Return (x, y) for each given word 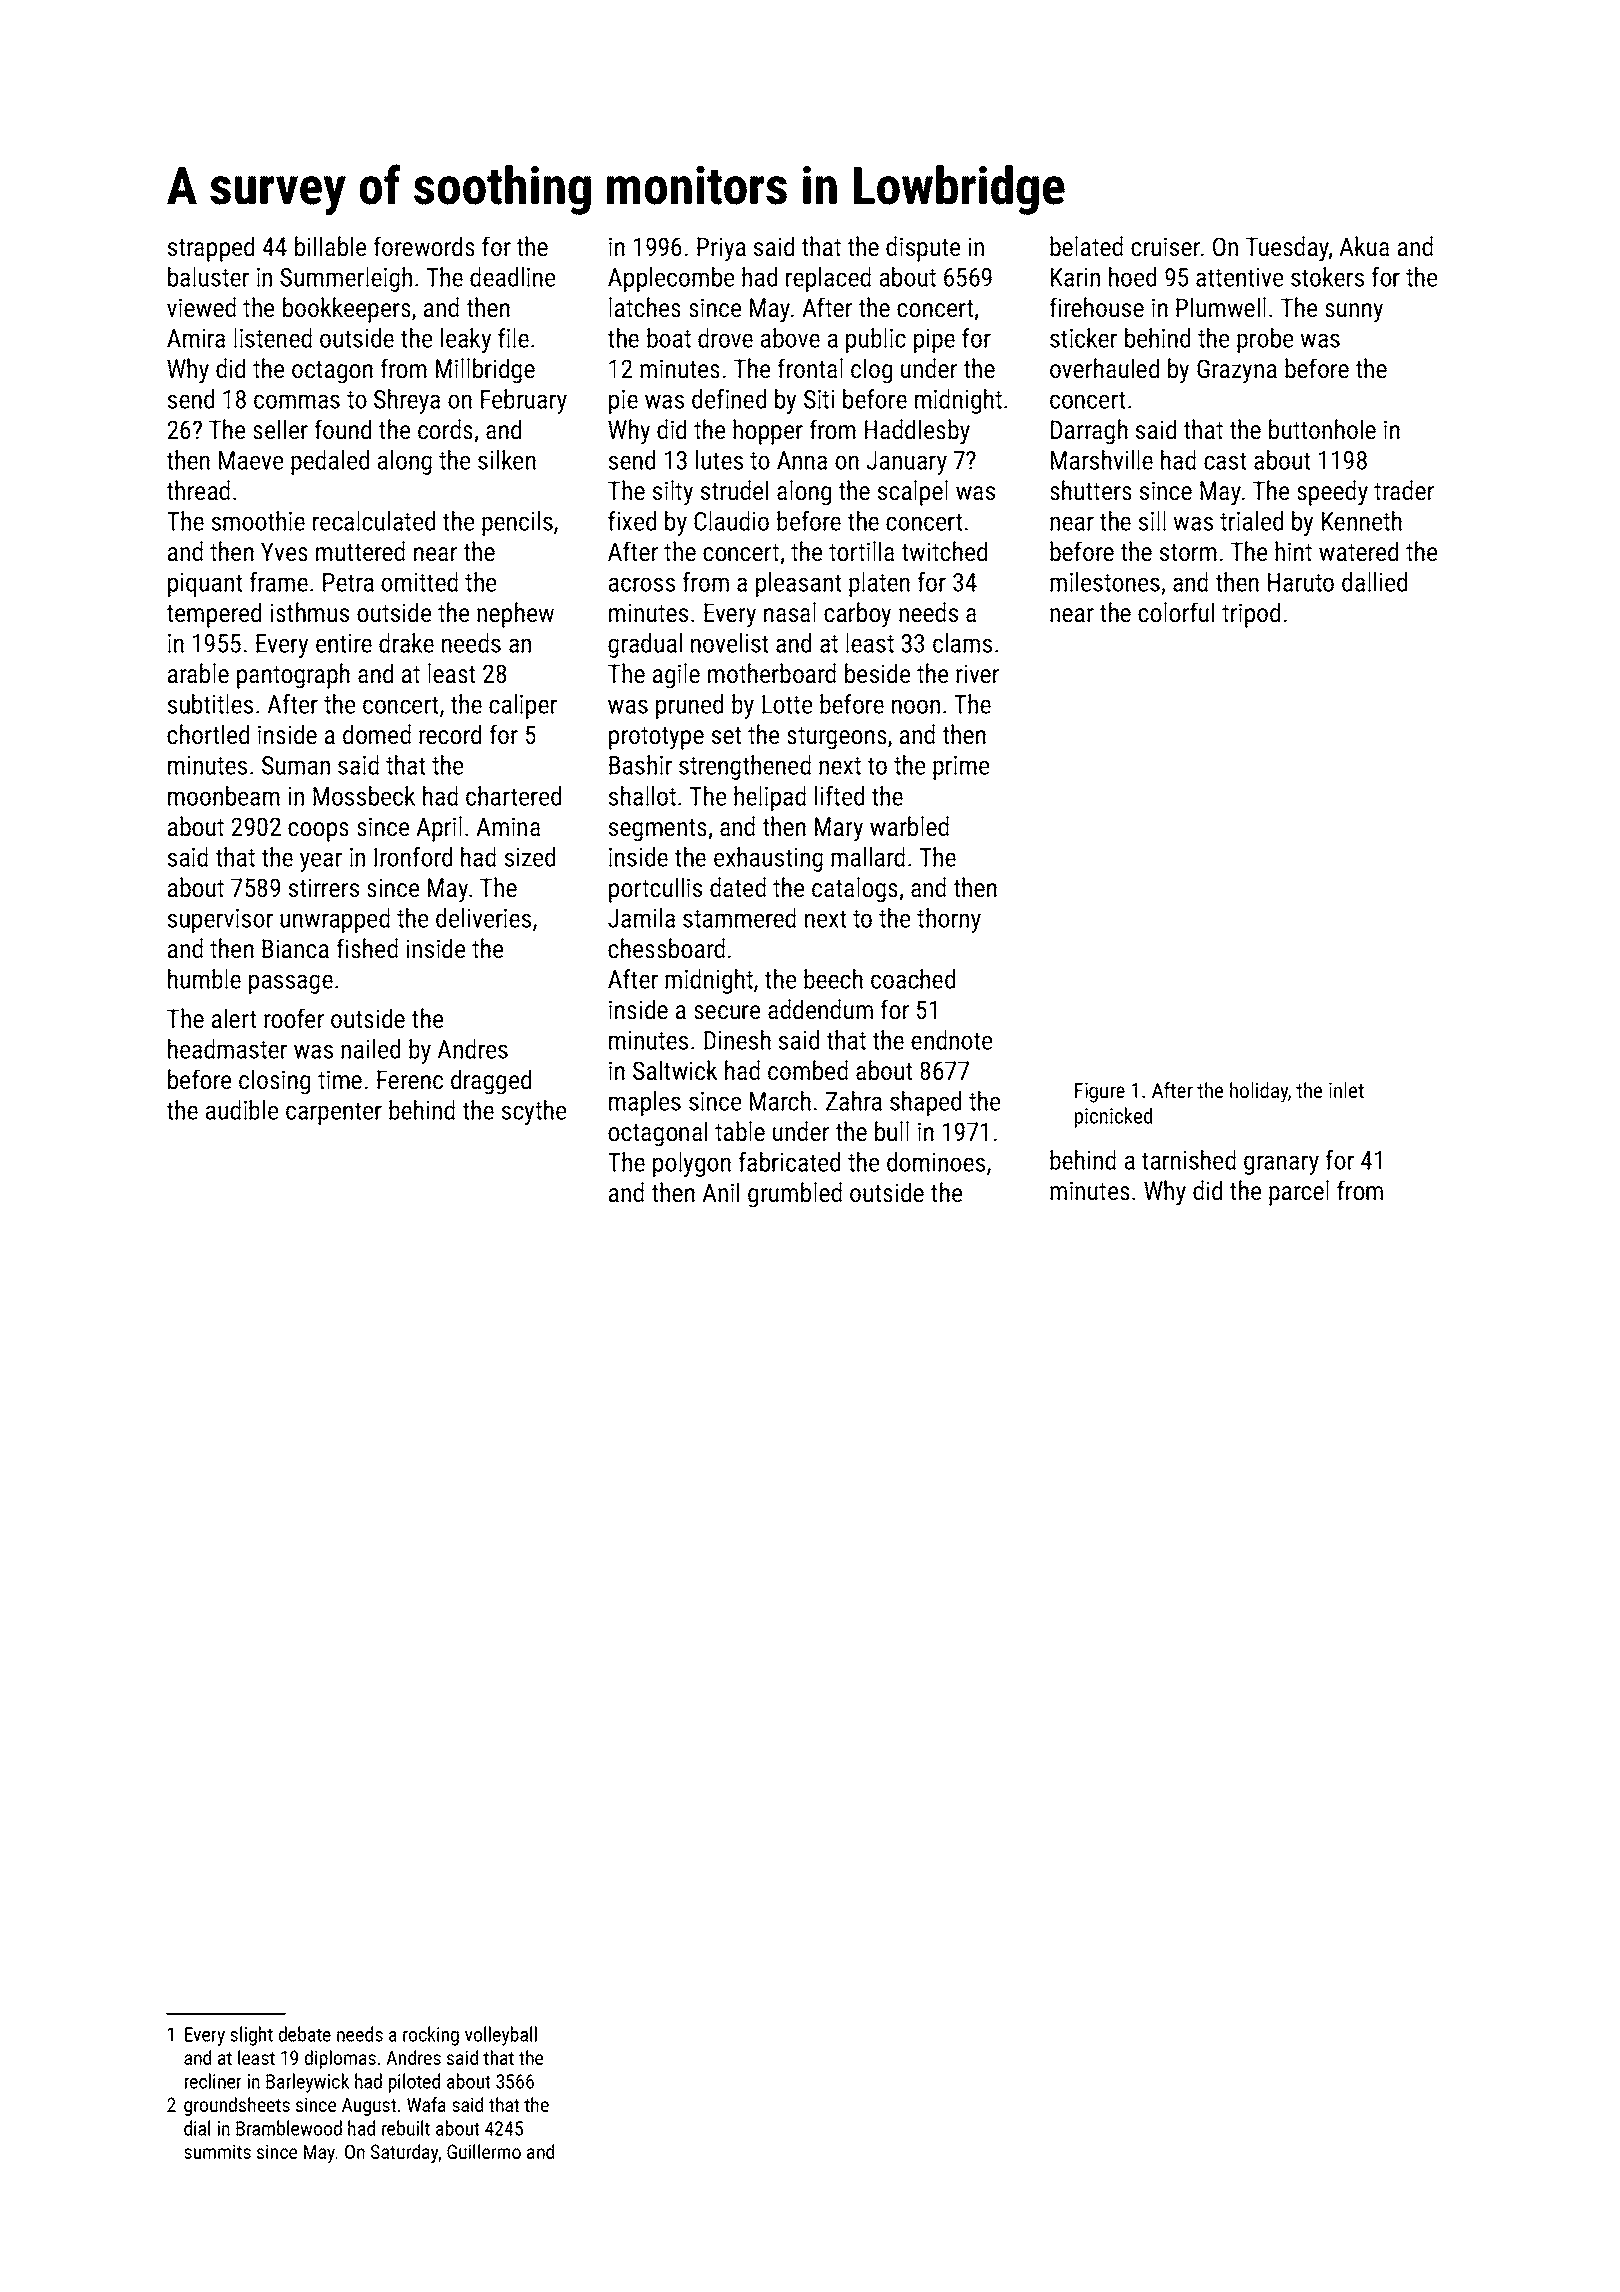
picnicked (1113, 1117)
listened (273, 338)
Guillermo (484, 2151)
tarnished (1189, 1160)
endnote (951, 1040)
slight (251, 2036)
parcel (1299, 1193)
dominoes (936, 1162)
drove (725, 338)
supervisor (220, 921)
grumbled (795, 1195)
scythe (534, 1112)
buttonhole (1322, 429)
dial (197, 2128)
